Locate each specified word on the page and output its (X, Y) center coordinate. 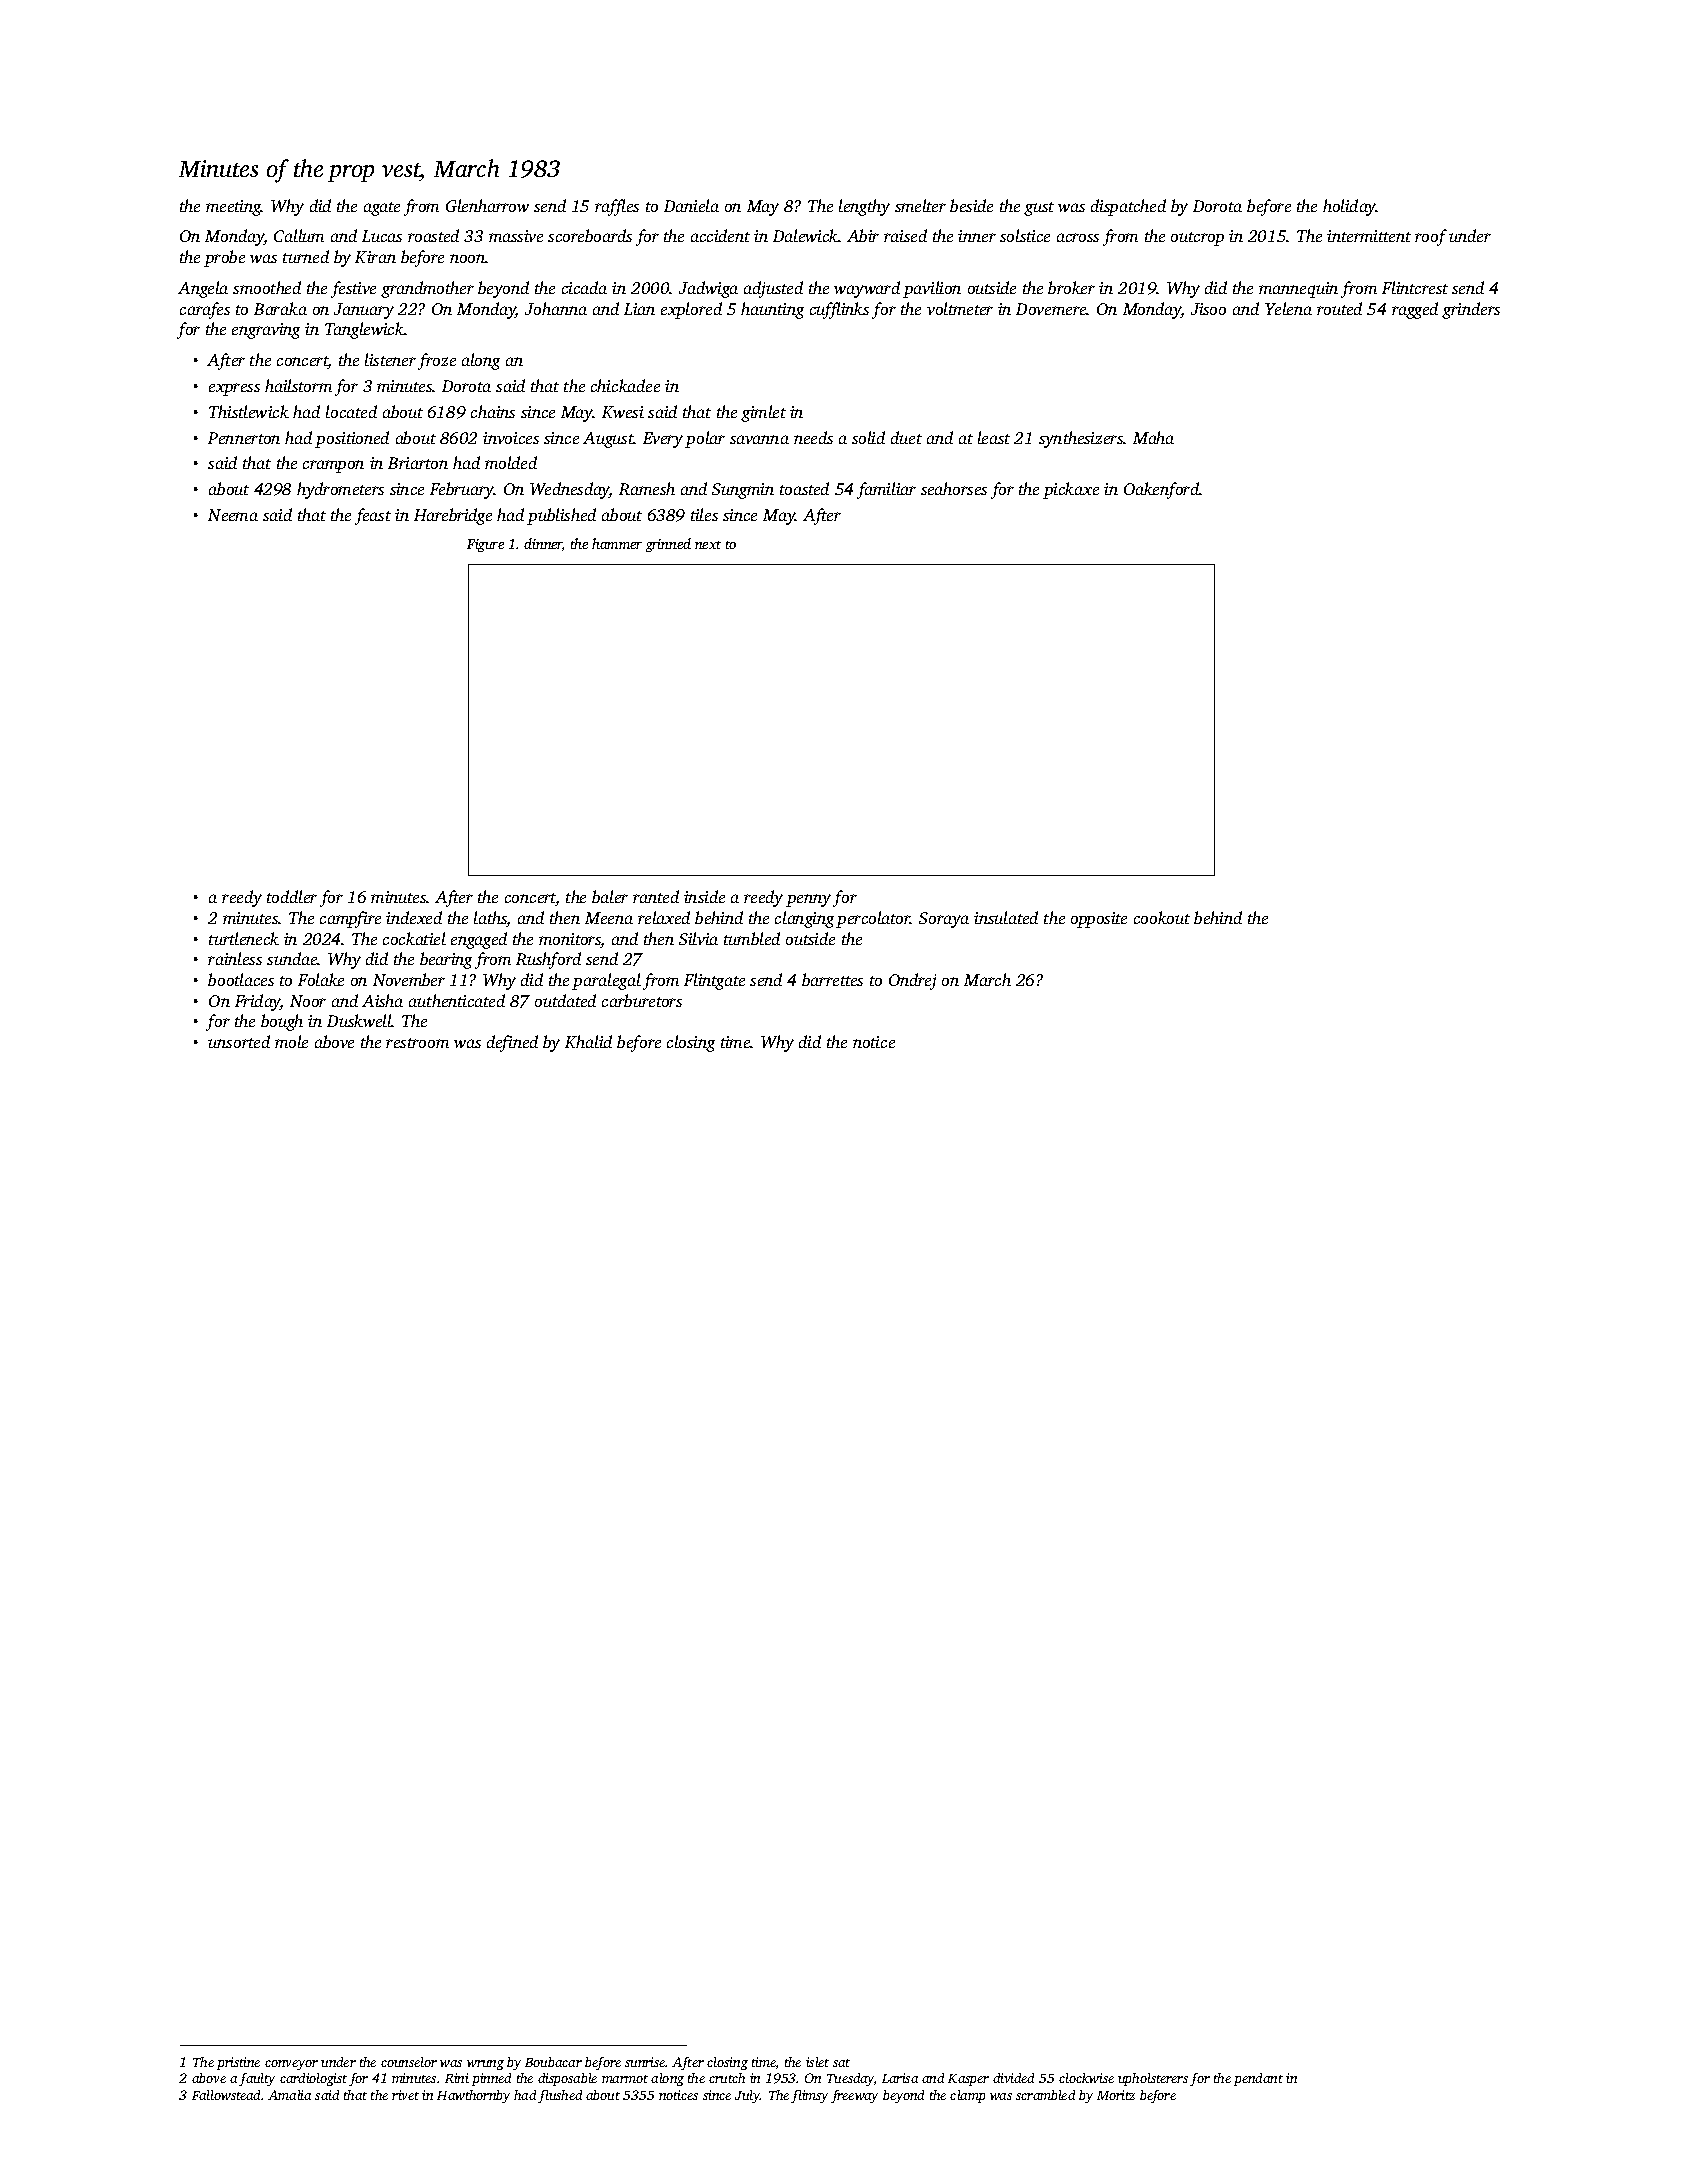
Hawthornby (473, 2096)
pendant (1258, 2079)
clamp (967, 2096)
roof (1431, 237)
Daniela (691, 205)
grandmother (427, 289)
